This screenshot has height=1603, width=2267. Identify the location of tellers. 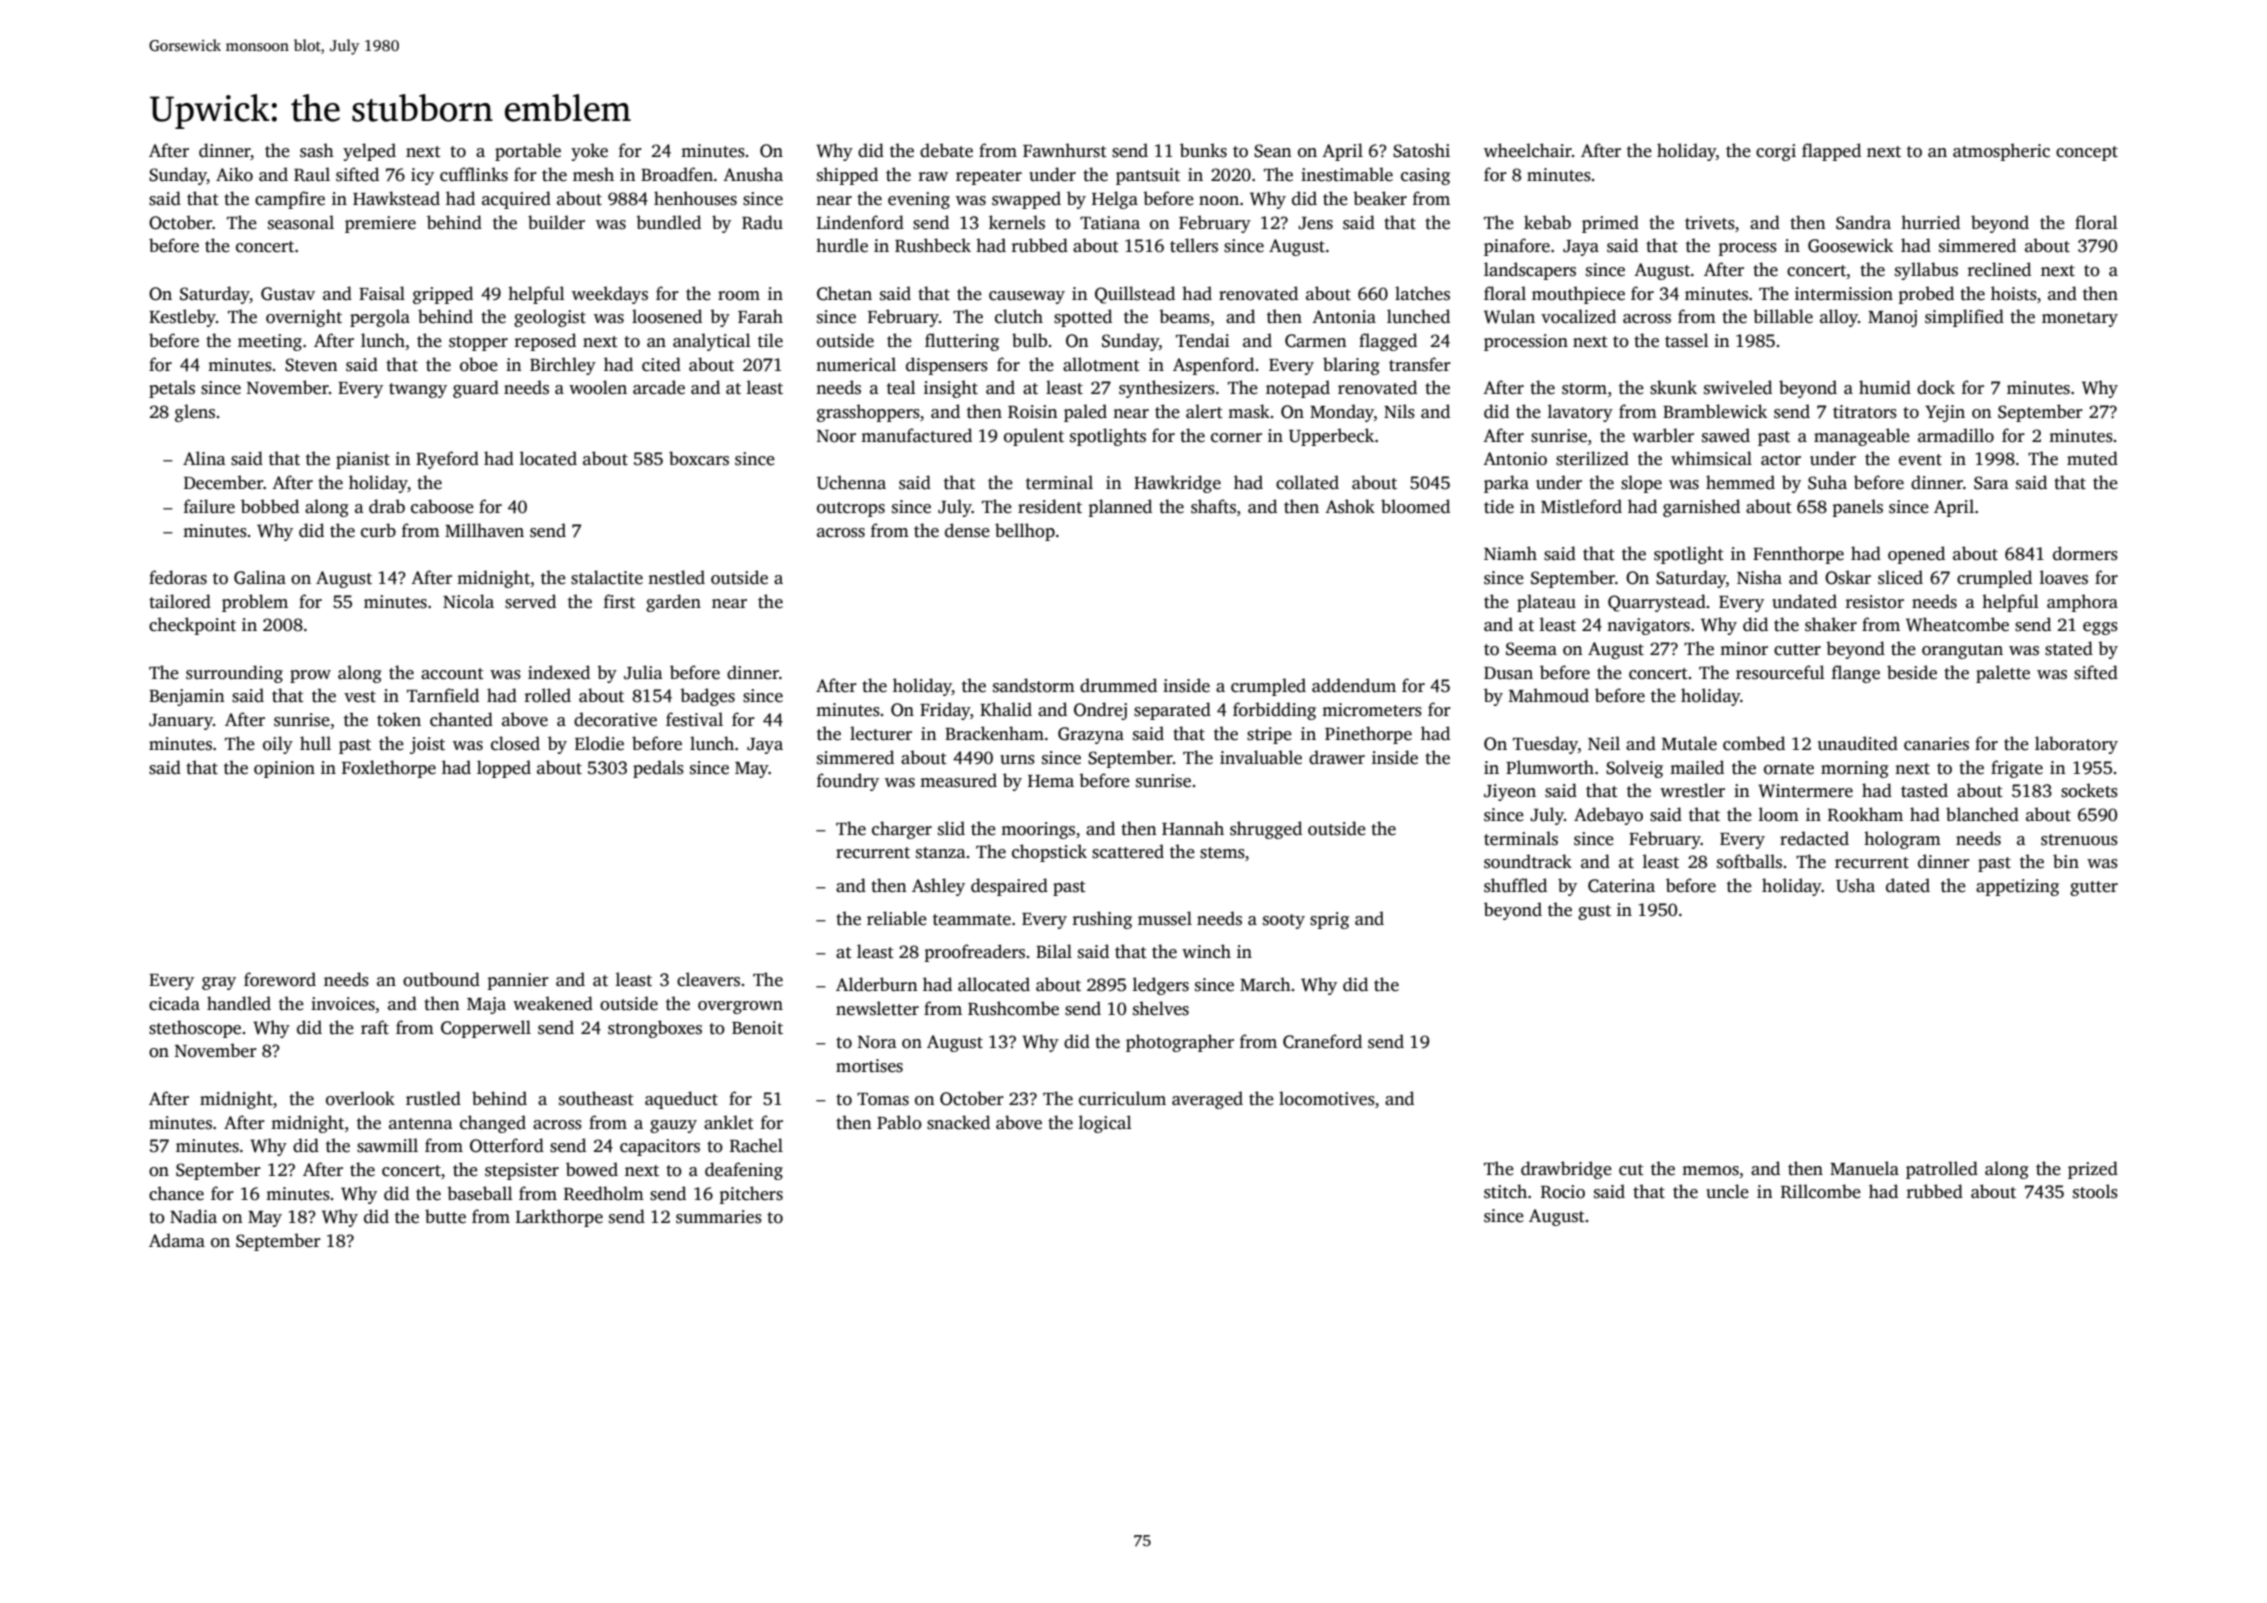
(1194, 245).
